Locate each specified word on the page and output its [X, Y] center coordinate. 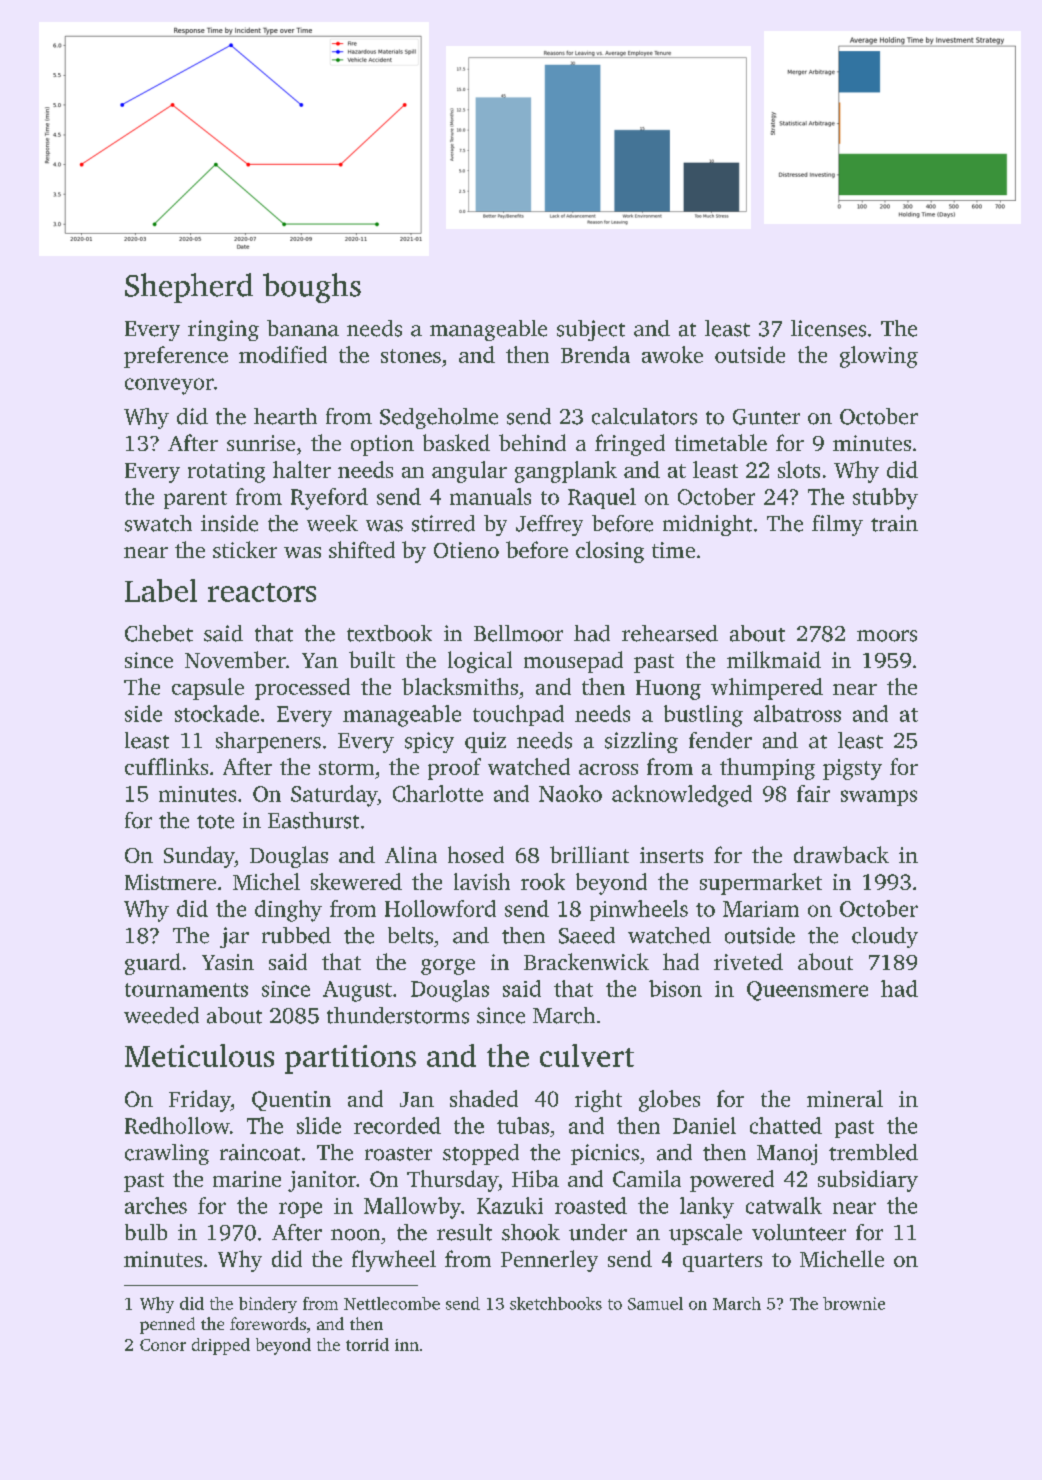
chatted [786, 1125]
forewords [268, 1323]
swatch [158, 523]
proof [454, 769]
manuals [490, 496]
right [598, 1101]
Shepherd [189, 288]
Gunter [766, 417]
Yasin [228, 962]
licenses [828, 328]
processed [302, 689]
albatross [797, 713]
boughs [312, 288]
